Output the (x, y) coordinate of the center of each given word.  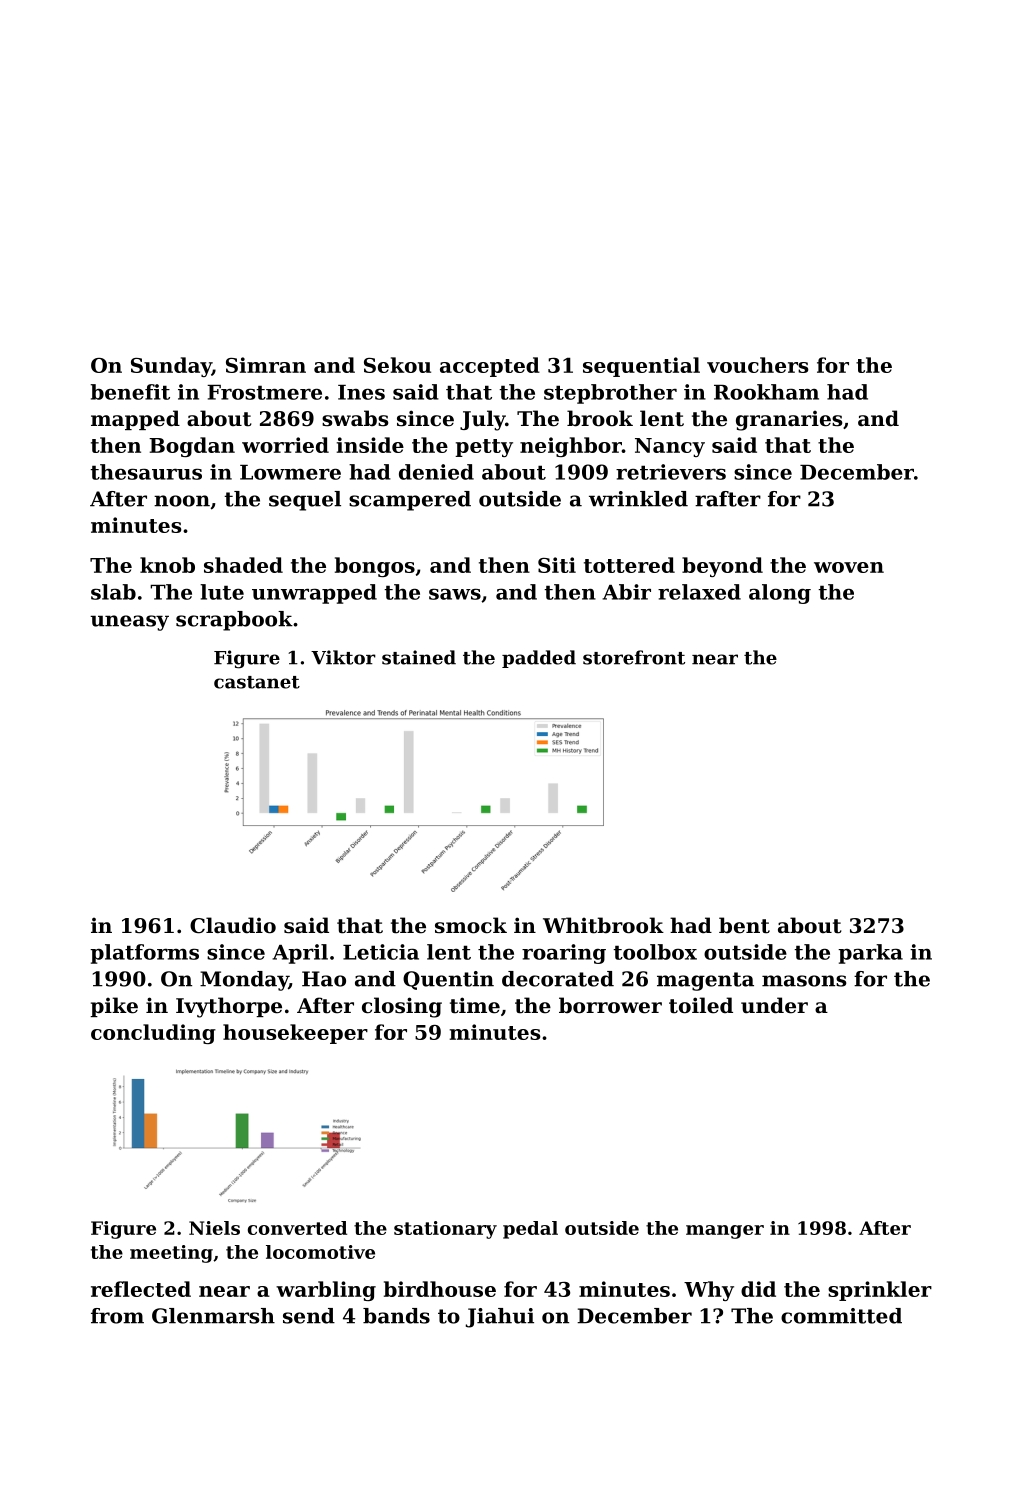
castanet (257, 682)
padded (539, 659)
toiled (701, 1005)
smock (471, 925)
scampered (410, 501)
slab (113, 592)
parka (870, 954)
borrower (610, 1005)
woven (849, 567)
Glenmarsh (213, 1316)
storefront (634, 657)
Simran (266, 365)
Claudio (233, 925)
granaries (789, 421)
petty (484, 448)
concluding (153, 1034)
